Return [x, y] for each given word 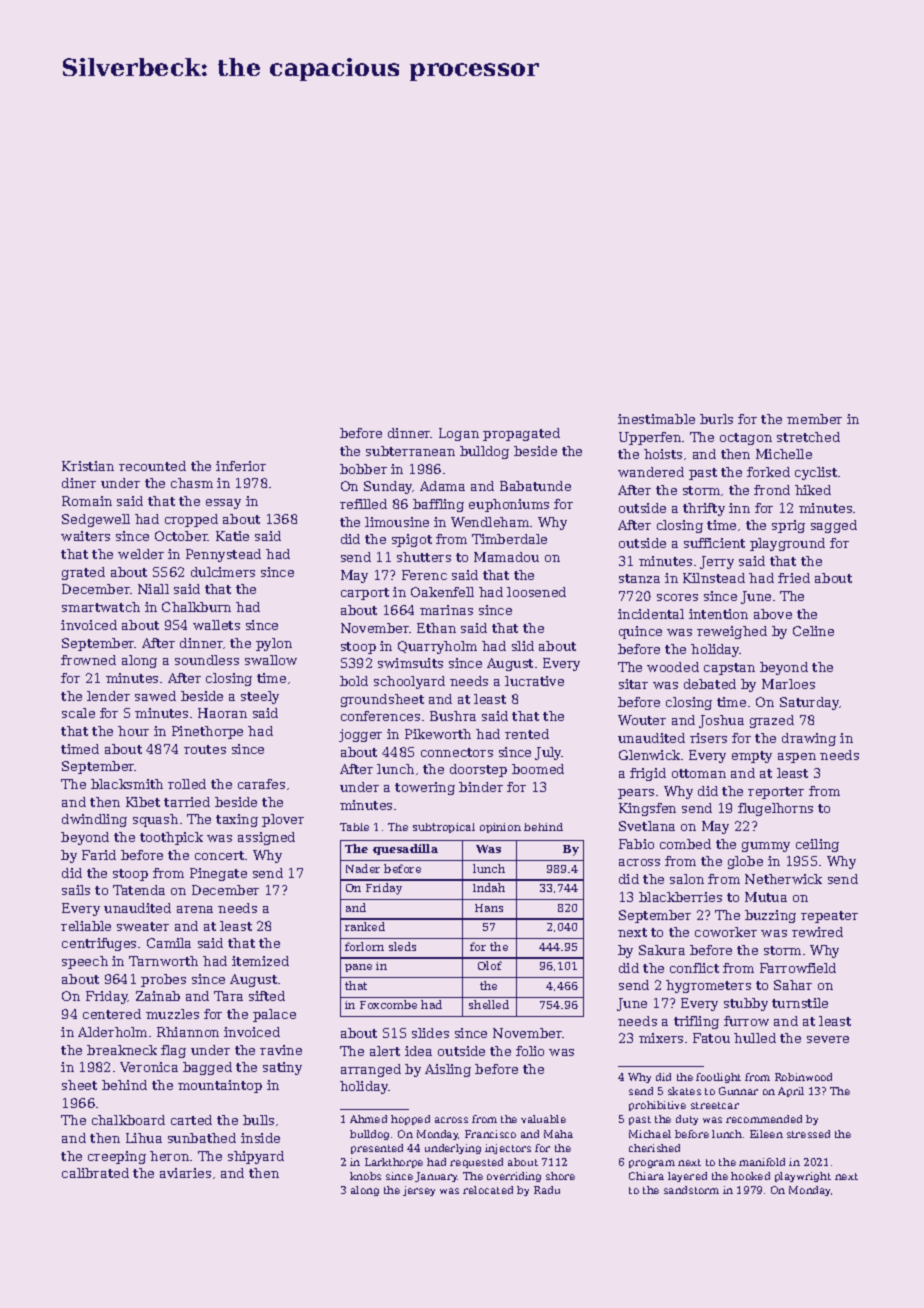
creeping [117, 1157]
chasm [192, 483]
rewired [817, 932]
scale [78, 713]
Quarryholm [437, 647]
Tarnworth [163, 961]
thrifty [704, 509]
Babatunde [535, 486]
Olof [490, 965]
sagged [834, 526]
